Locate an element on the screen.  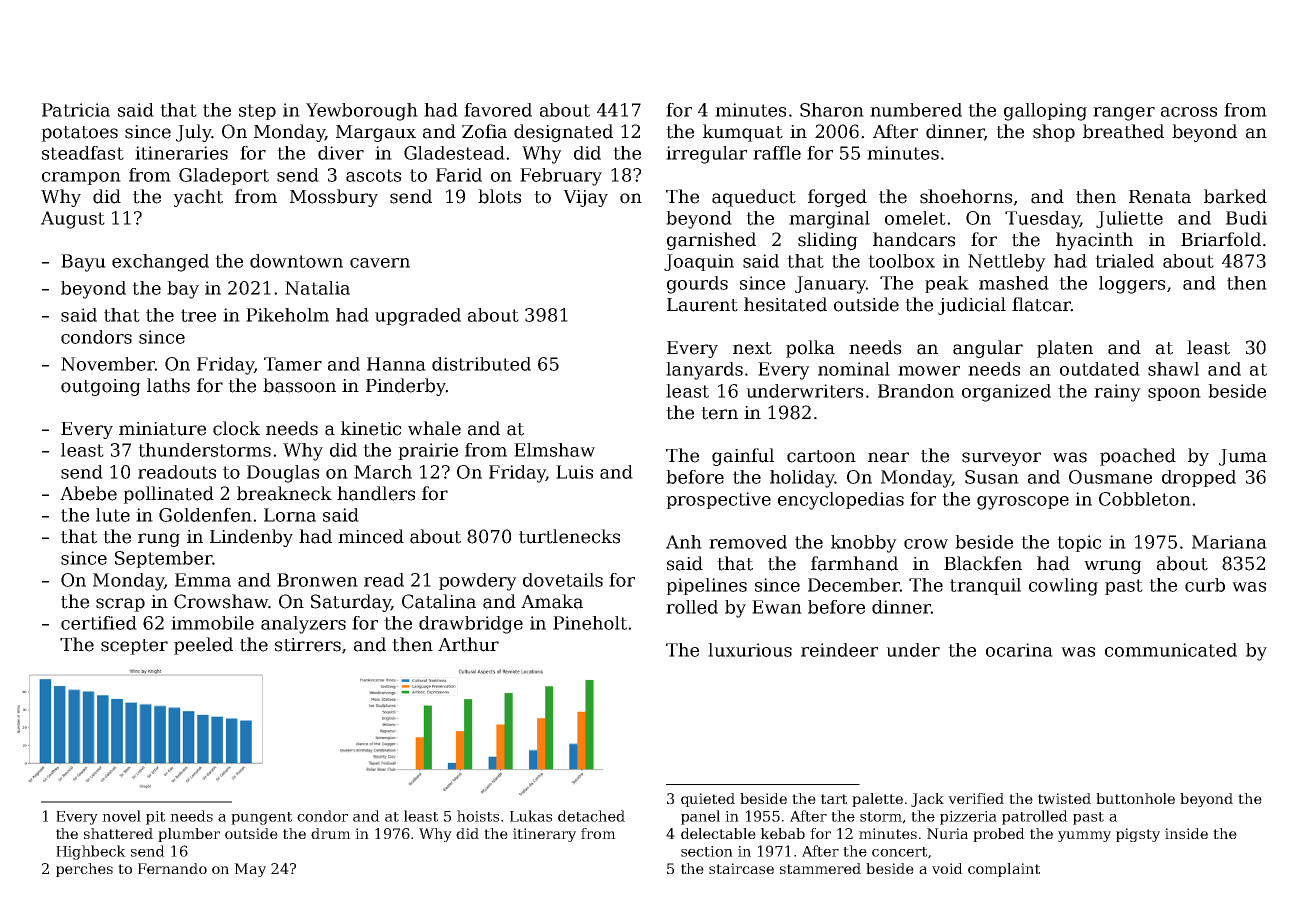
shop is located at coordinates (1054, 133).
